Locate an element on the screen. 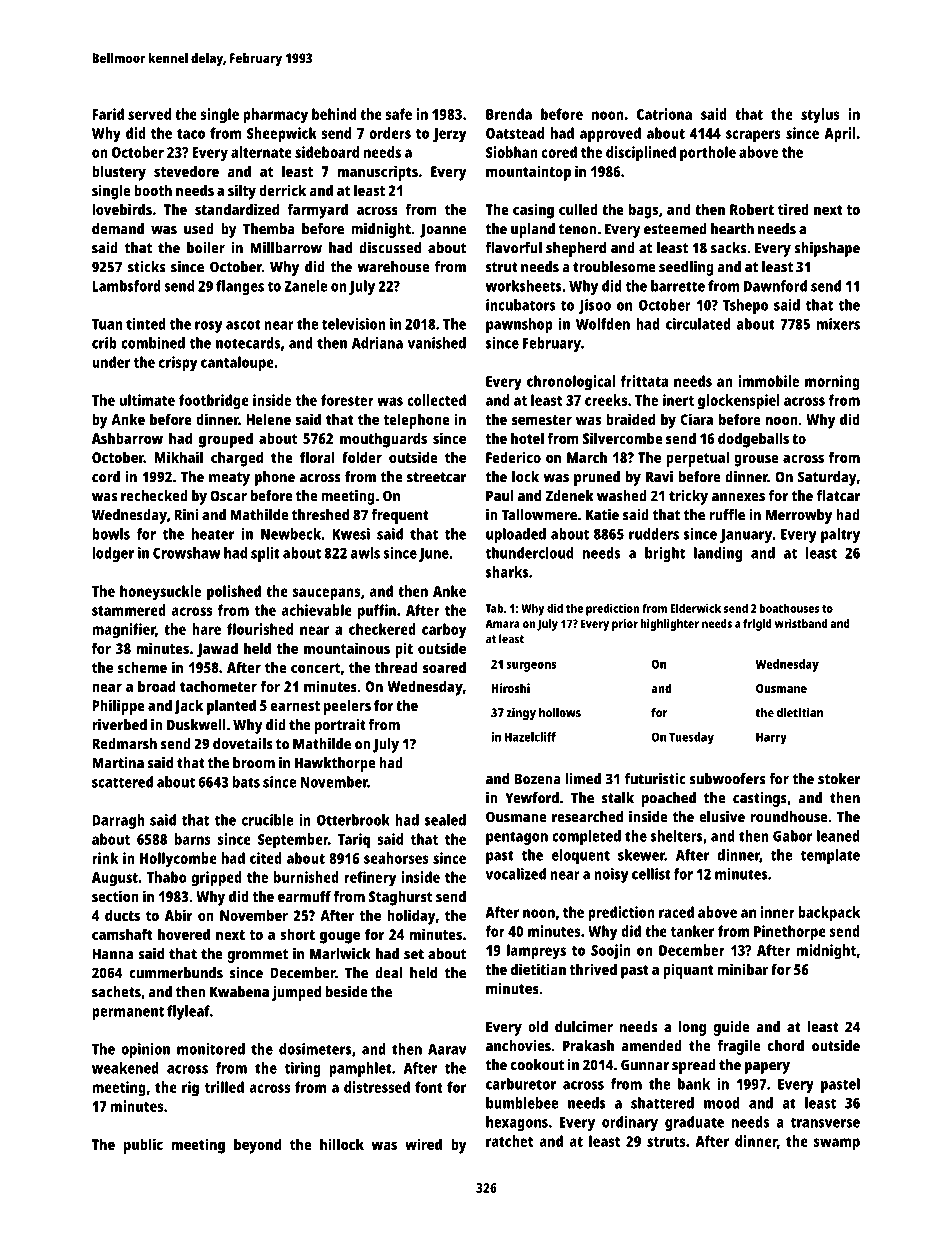 The width and height of the screenshot is (952, 1233). wired is located at coordinates (423, 1144).
